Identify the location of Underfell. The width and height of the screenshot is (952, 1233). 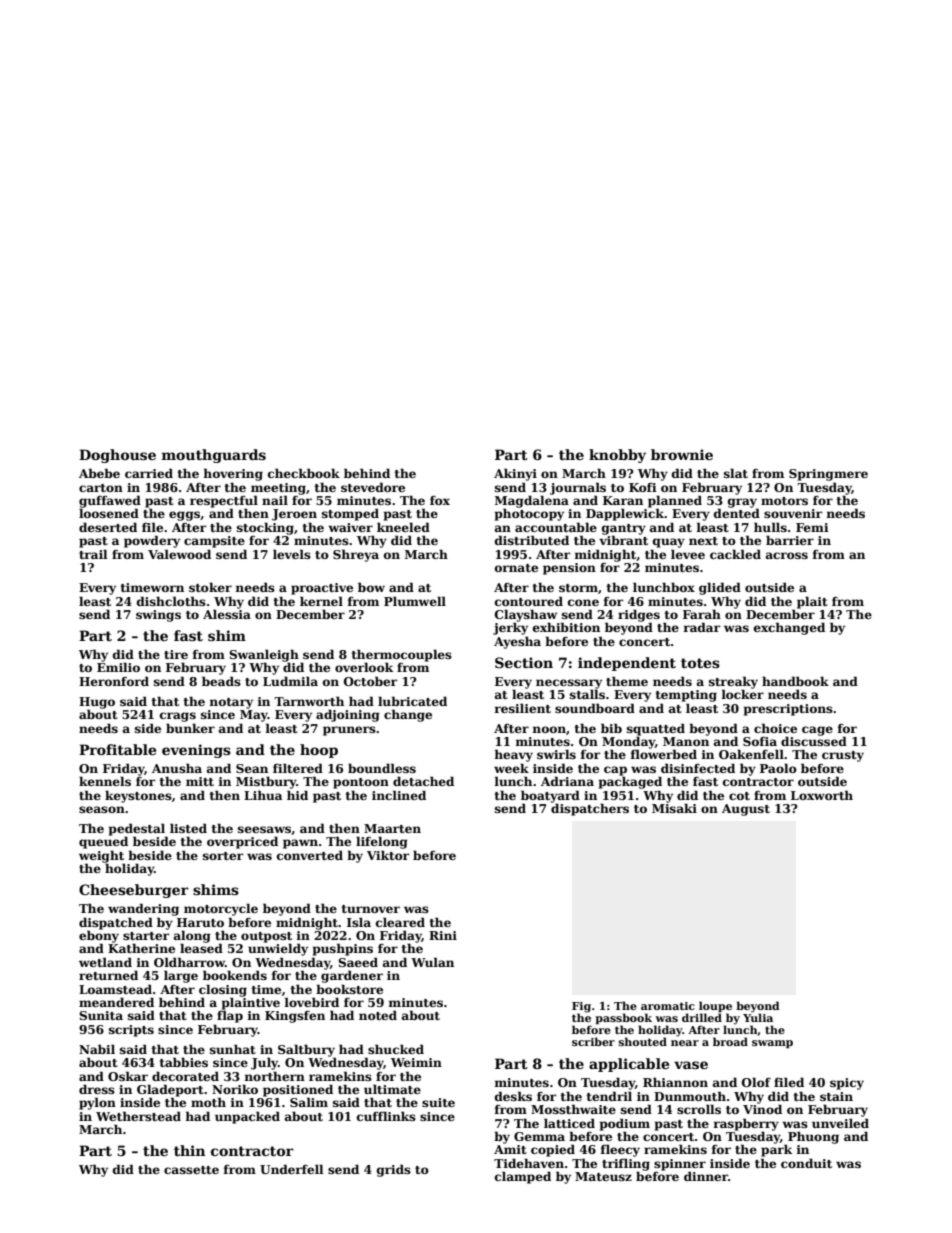
(292, 1169).
